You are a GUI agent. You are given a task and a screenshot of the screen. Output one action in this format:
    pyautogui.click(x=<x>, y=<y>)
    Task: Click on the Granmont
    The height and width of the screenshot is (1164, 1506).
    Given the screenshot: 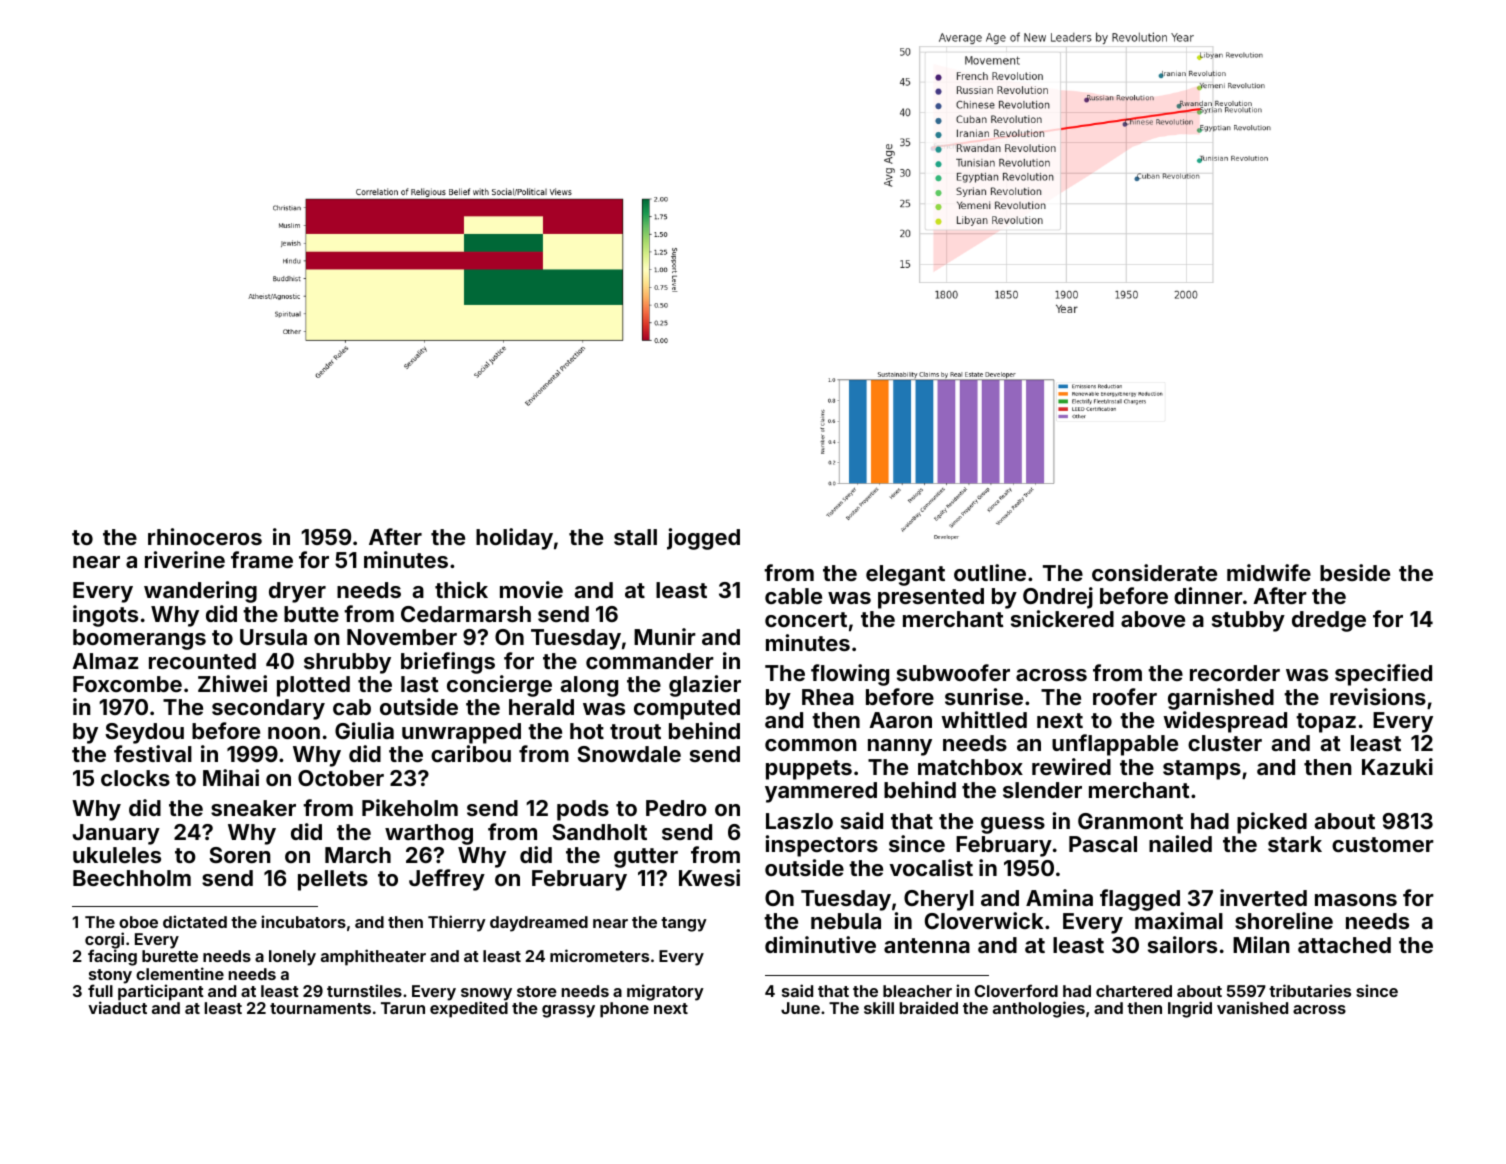 What is the action you would take?
    pyautogui.click(x=1130, y=821)
